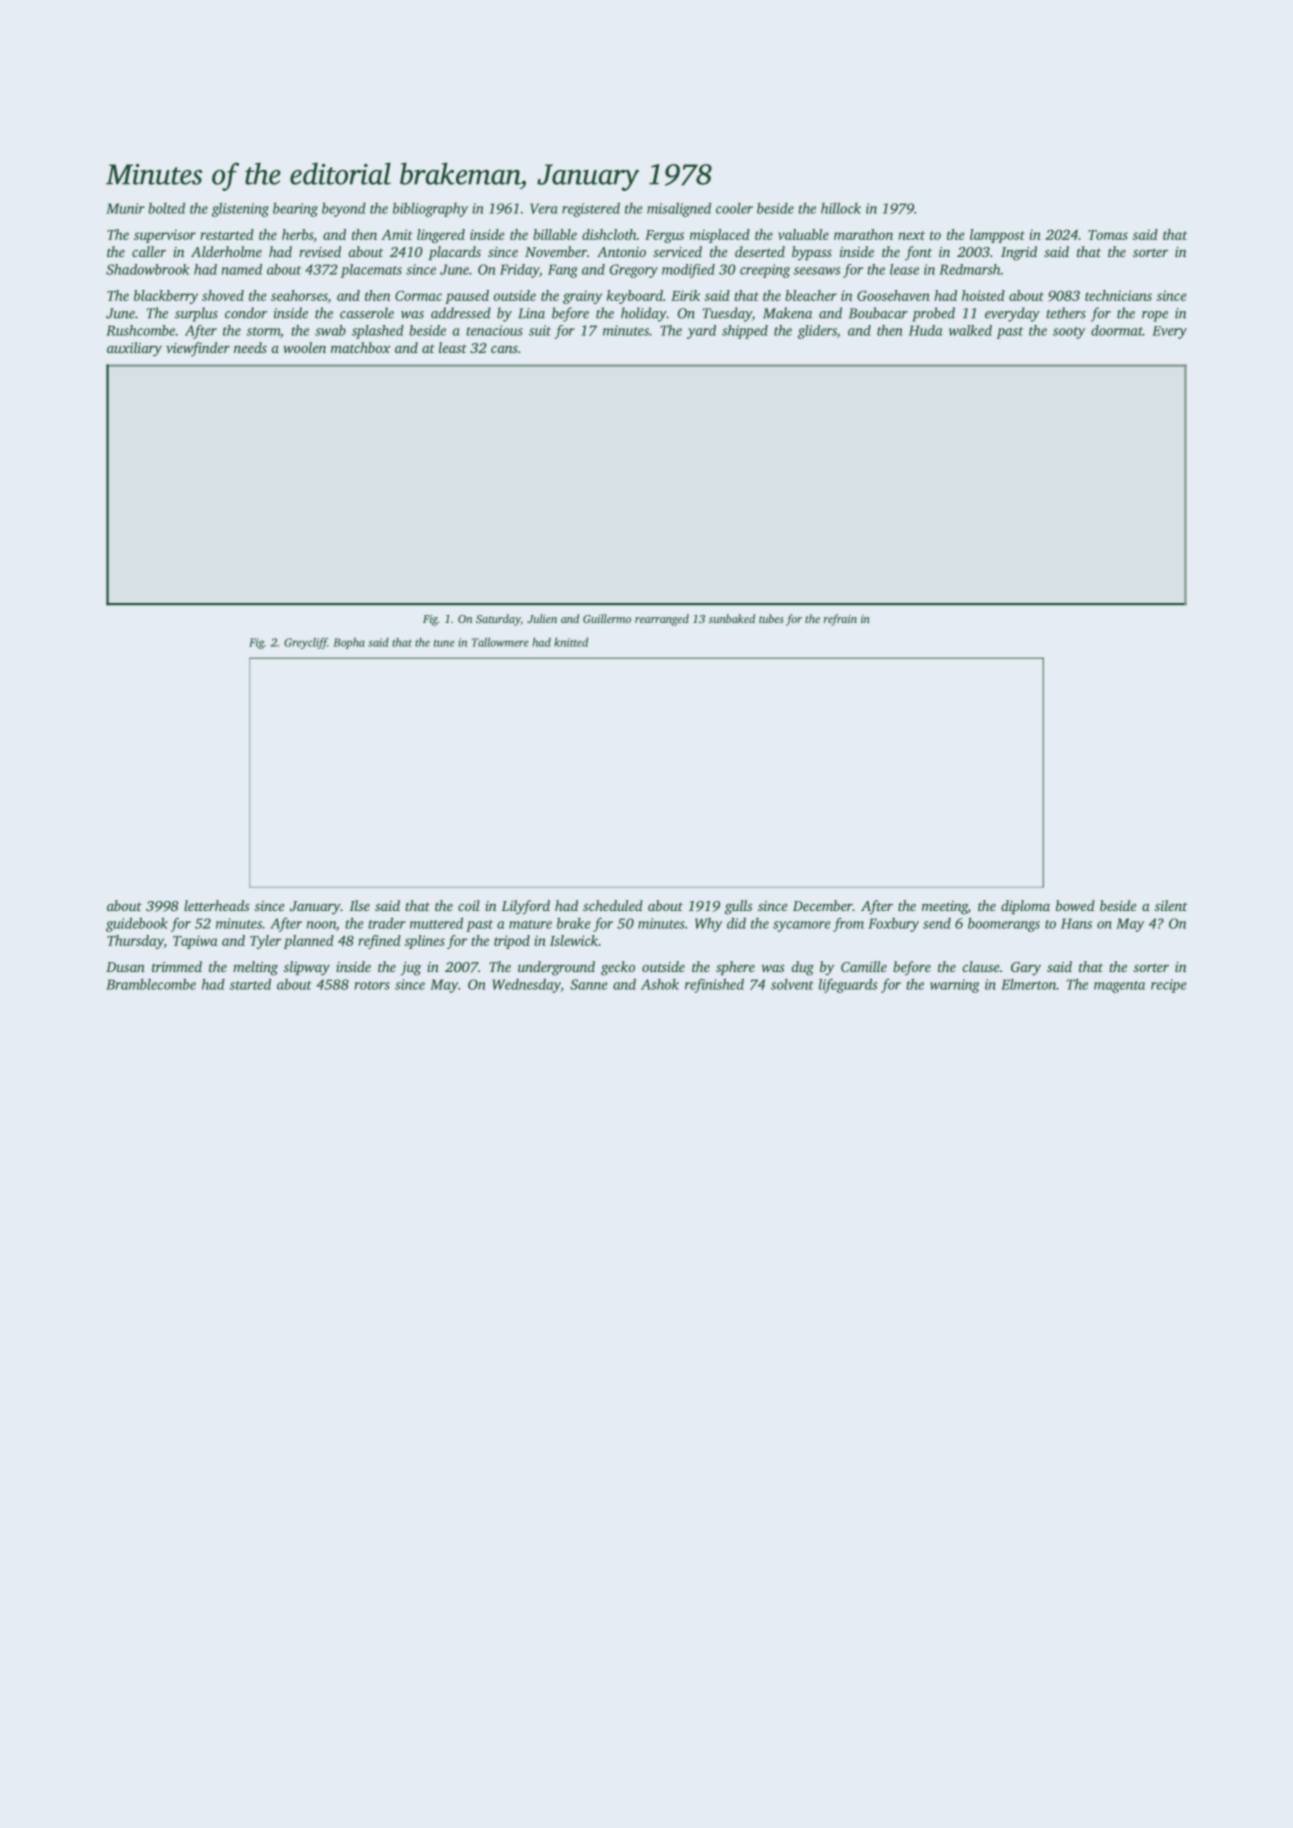 This page has height=1828, width=1293. Describe the element at coordinates (344, 210) in the page. I see `beyond` at that location.
